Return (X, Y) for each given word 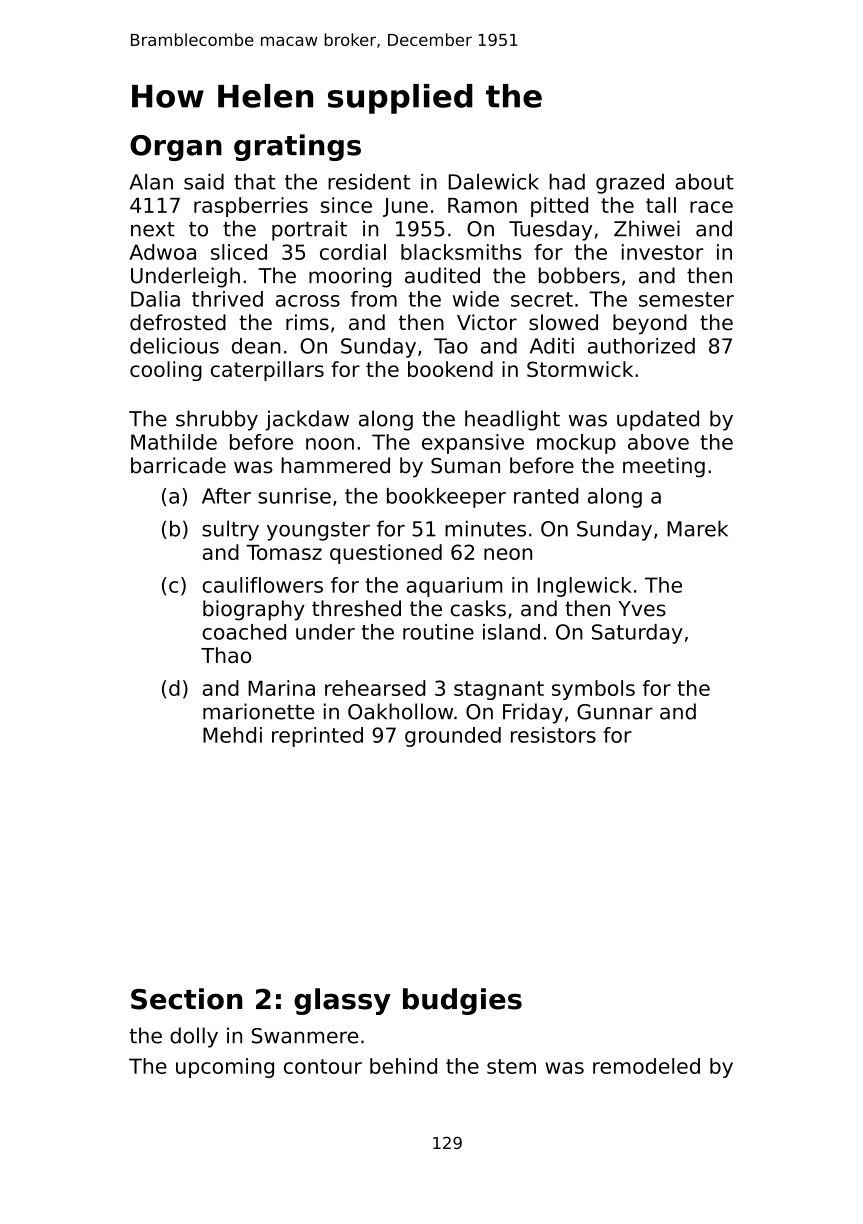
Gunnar (615, 712)
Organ (176, 148)
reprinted (317, 737)
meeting (664, 467)
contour (323, 1066)
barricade (178, 465)
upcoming (225, 1068)
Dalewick (494, 182)
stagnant (499, 690)
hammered (335, 465)
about (704, 182)
